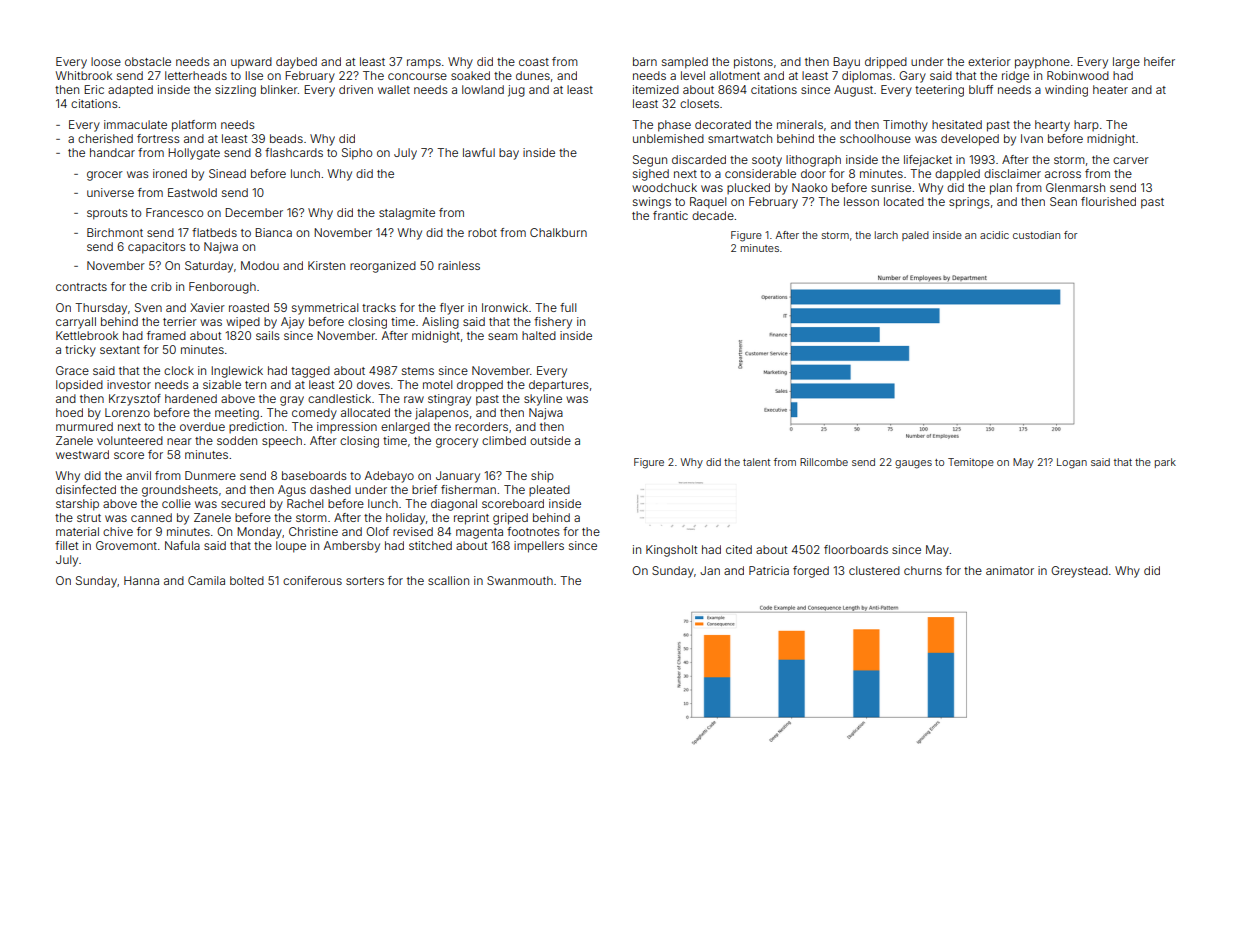  What do you see at coordinates (1036, 235) in the screenshot?
I see `custodian` at bounding box center [1036, 235].
